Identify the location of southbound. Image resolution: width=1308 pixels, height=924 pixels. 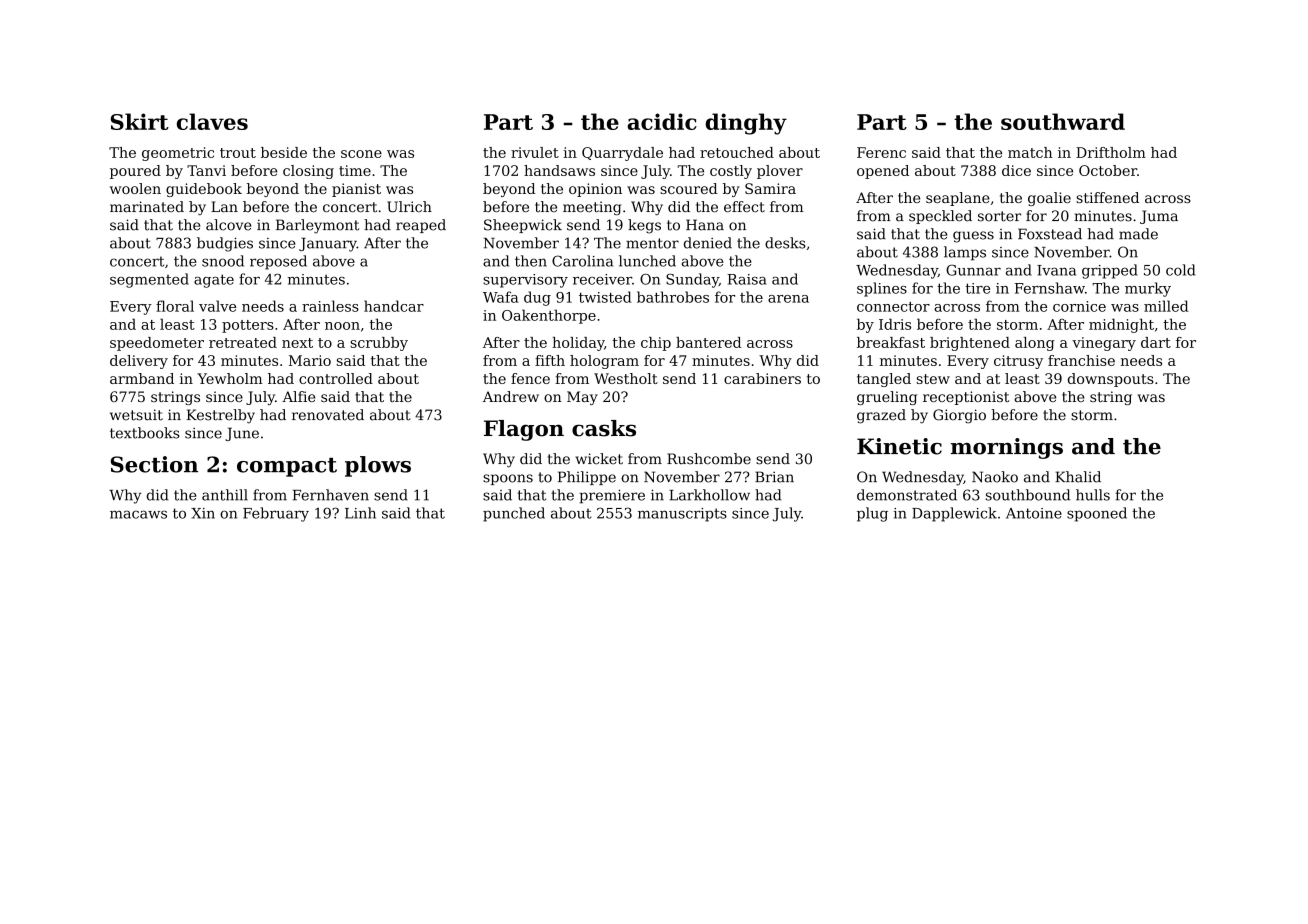
(1028, 495).
